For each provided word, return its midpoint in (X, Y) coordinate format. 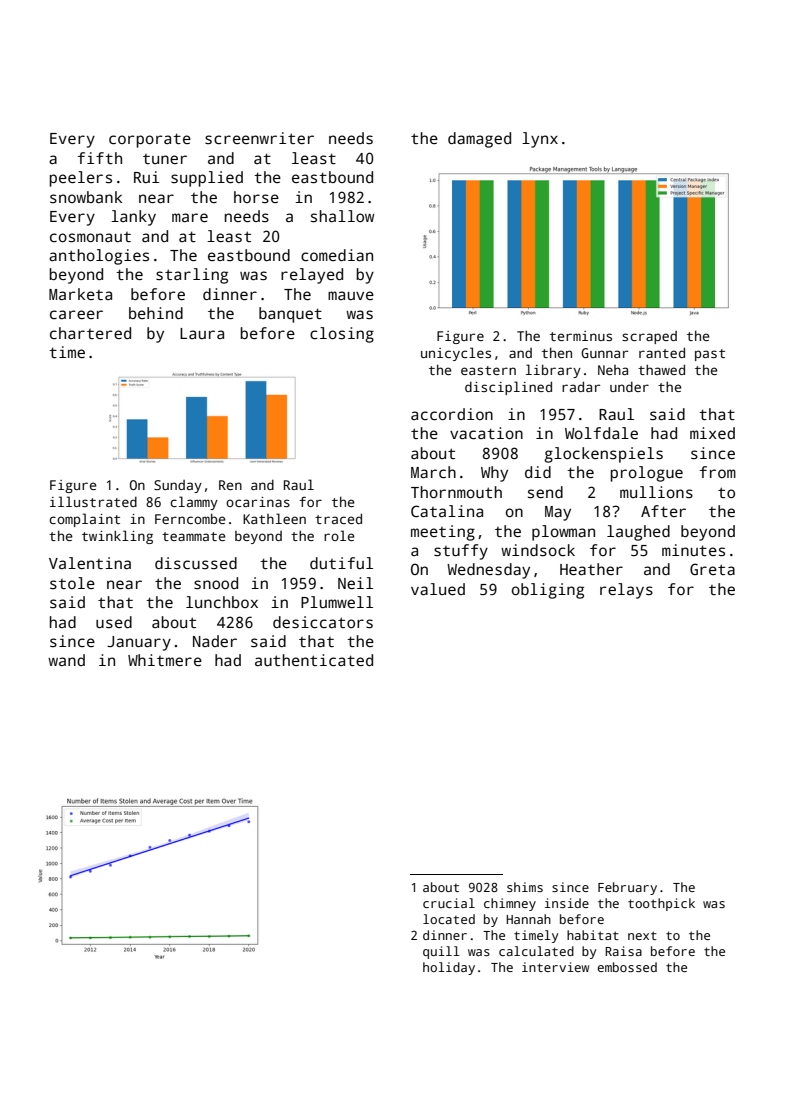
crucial (449, 903)
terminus (581, 336)
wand (66, 660)
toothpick (661, 904)
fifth (100, 158)
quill (441, 952)
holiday (449, 968)
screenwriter (259, 138)
